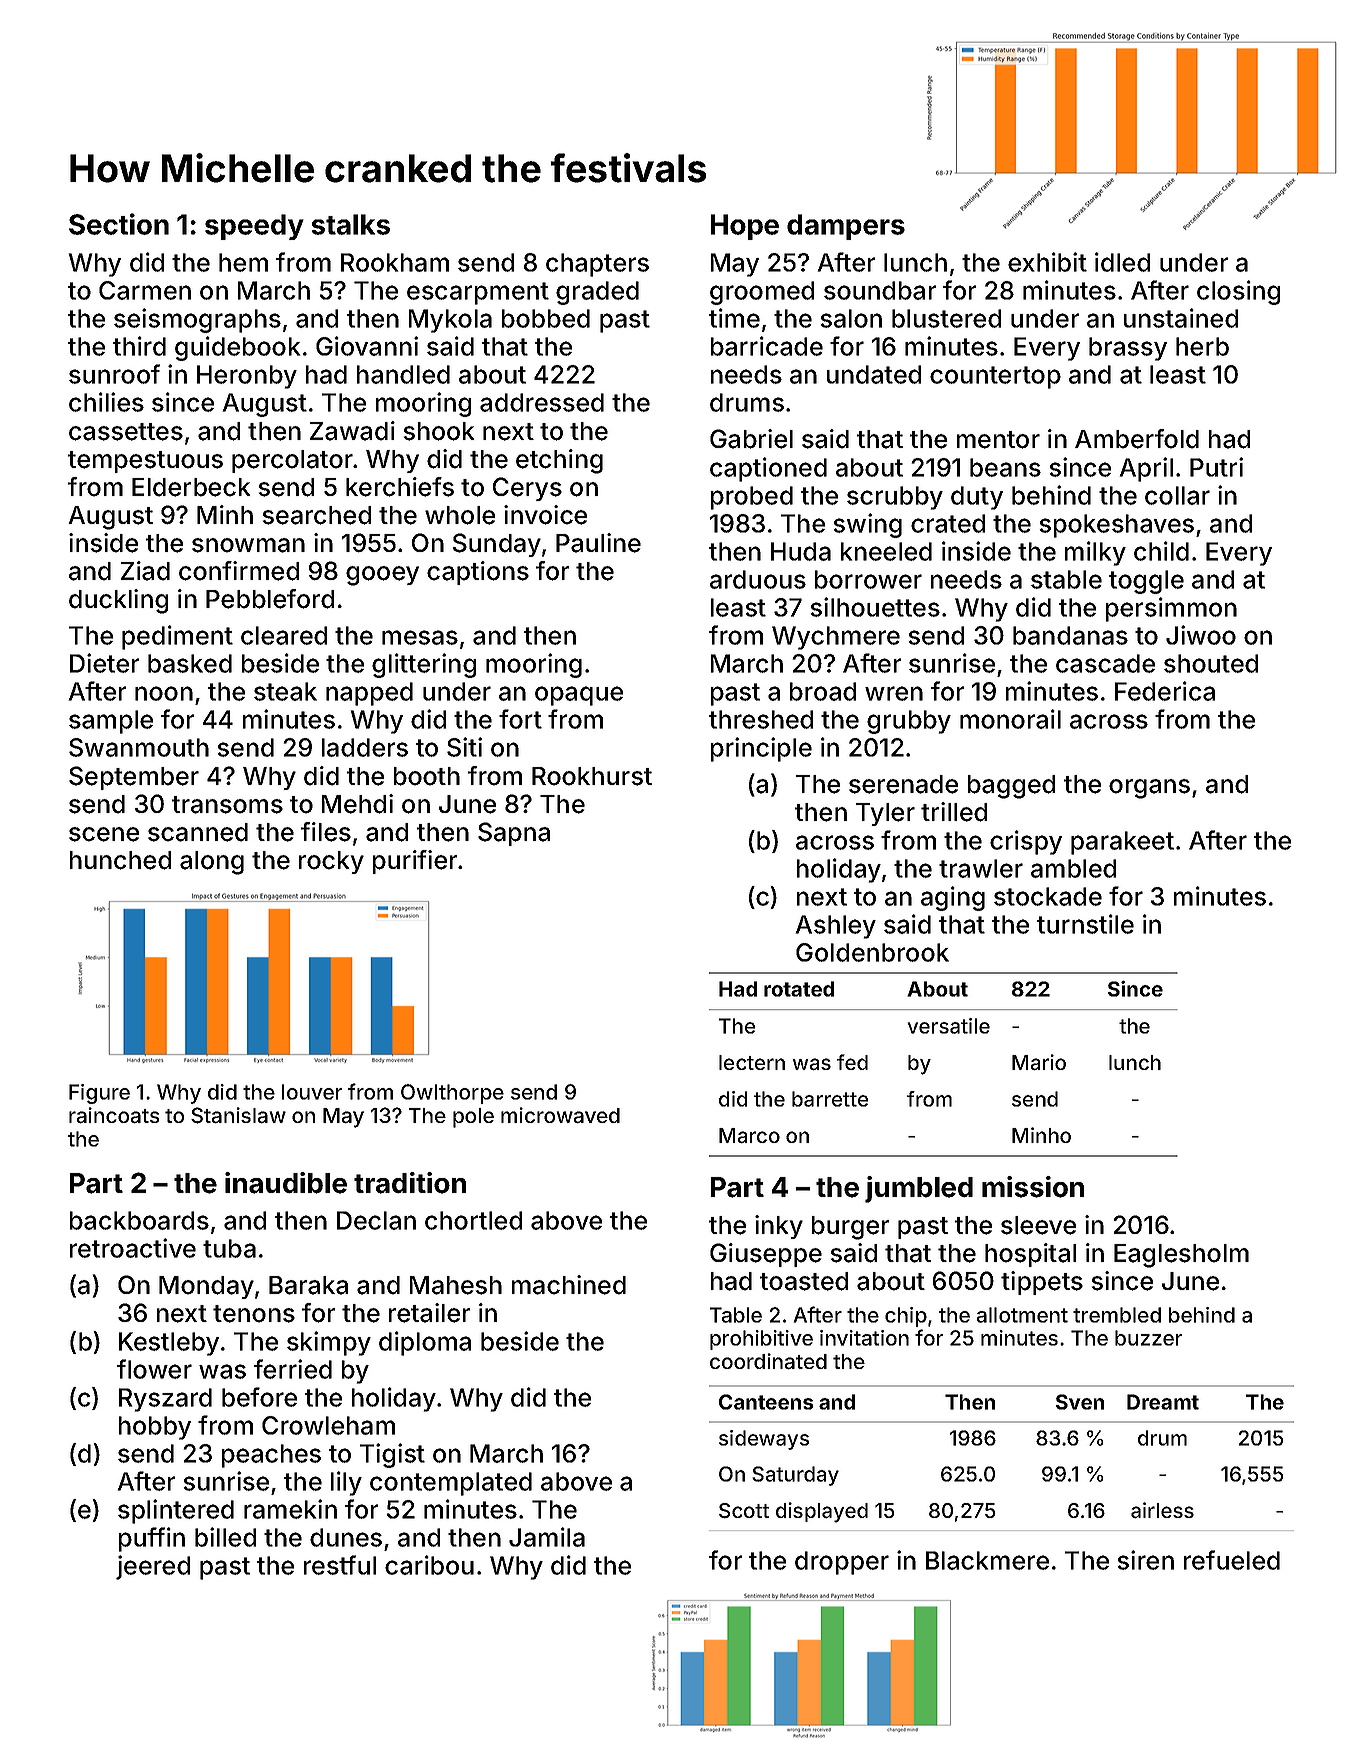 The width and height of the screenshot is (1362, 1763). Describe the element at coordinates (1238, 292) in the screenshot. I see `closing` at that location.
